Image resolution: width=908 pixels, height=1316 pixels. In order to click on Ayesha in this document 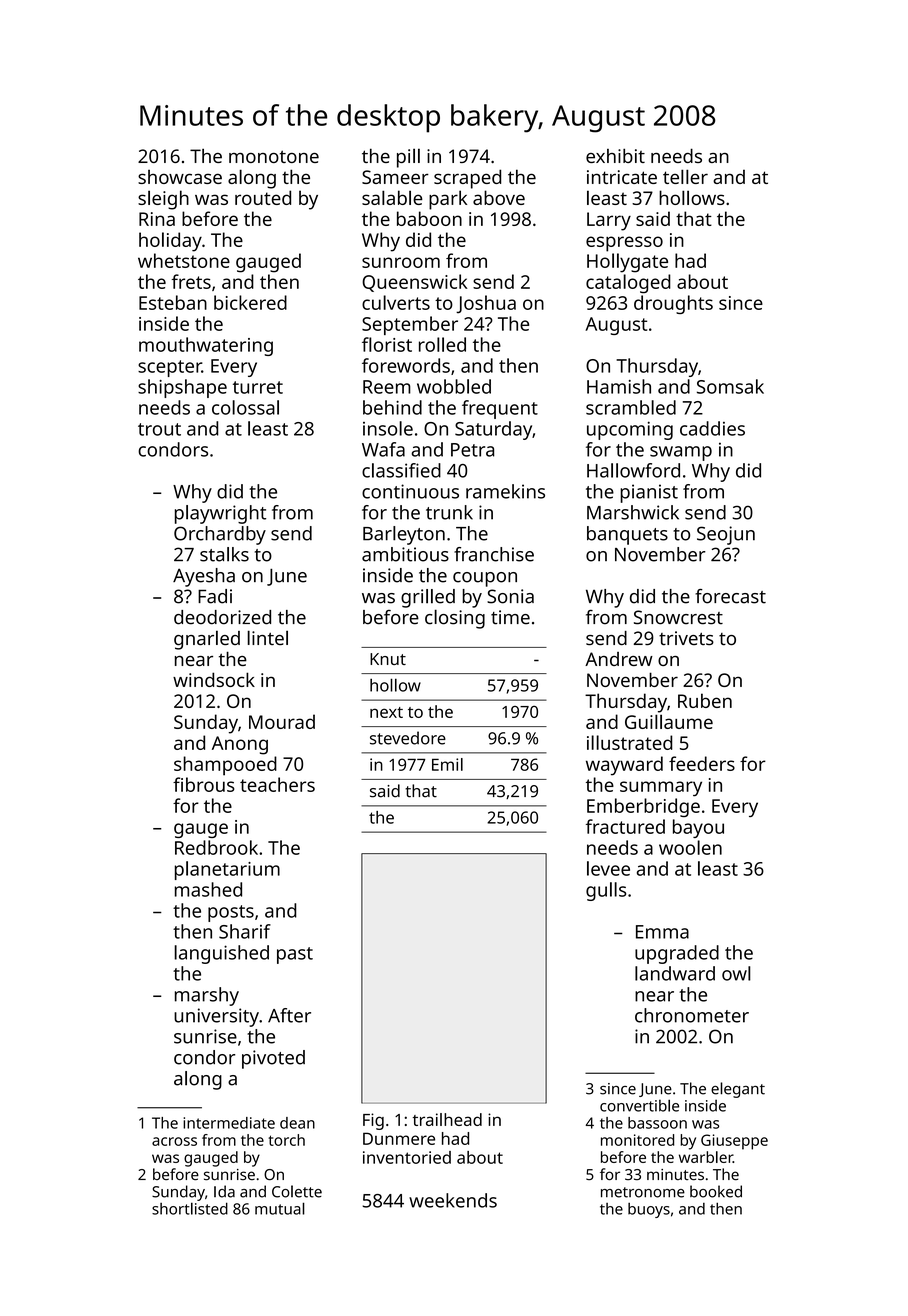, I will do `click(204, 577)`.
